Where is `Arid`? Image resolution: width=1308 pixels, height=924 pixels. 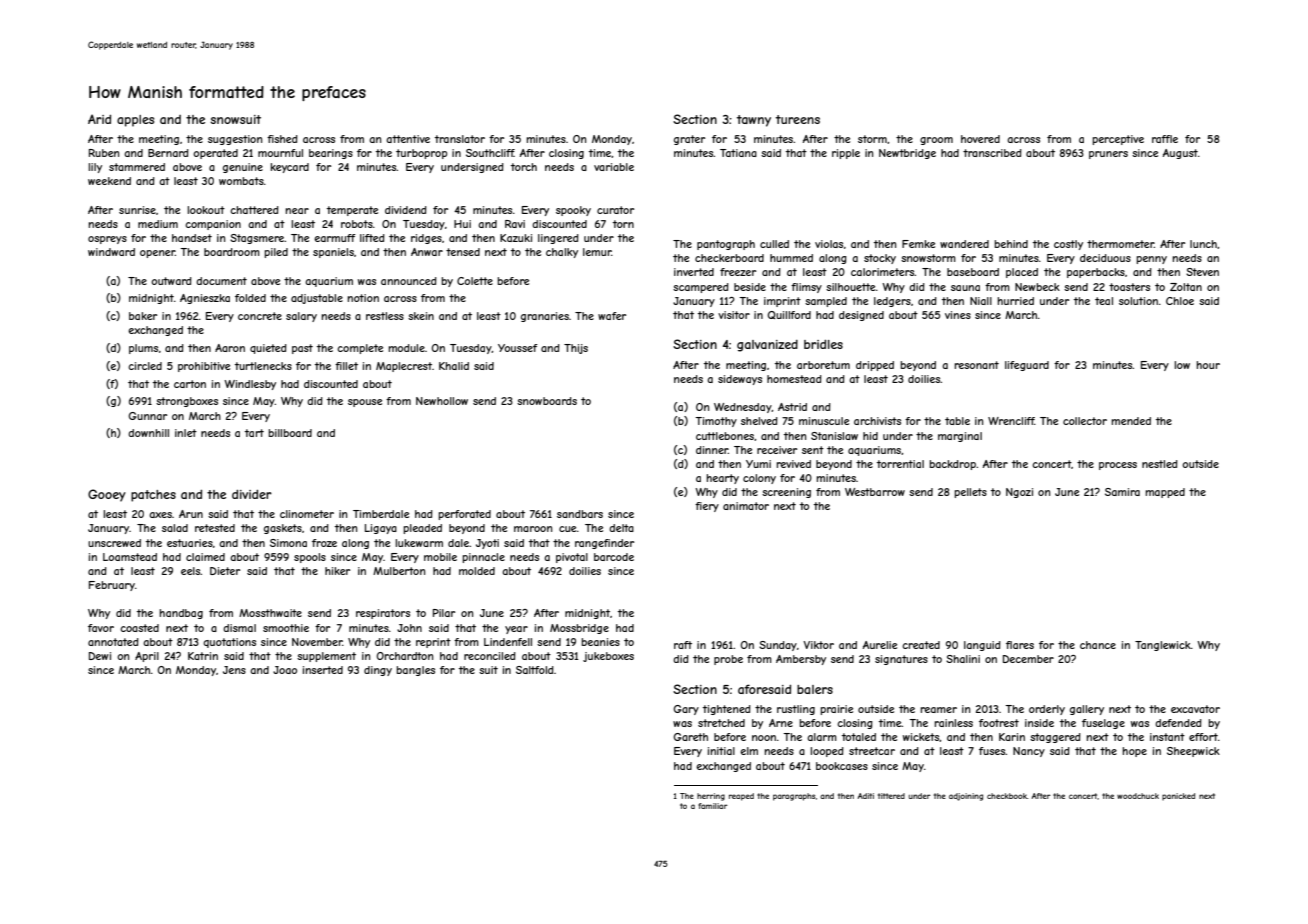 Arid is located at coordinates (99, 119).
